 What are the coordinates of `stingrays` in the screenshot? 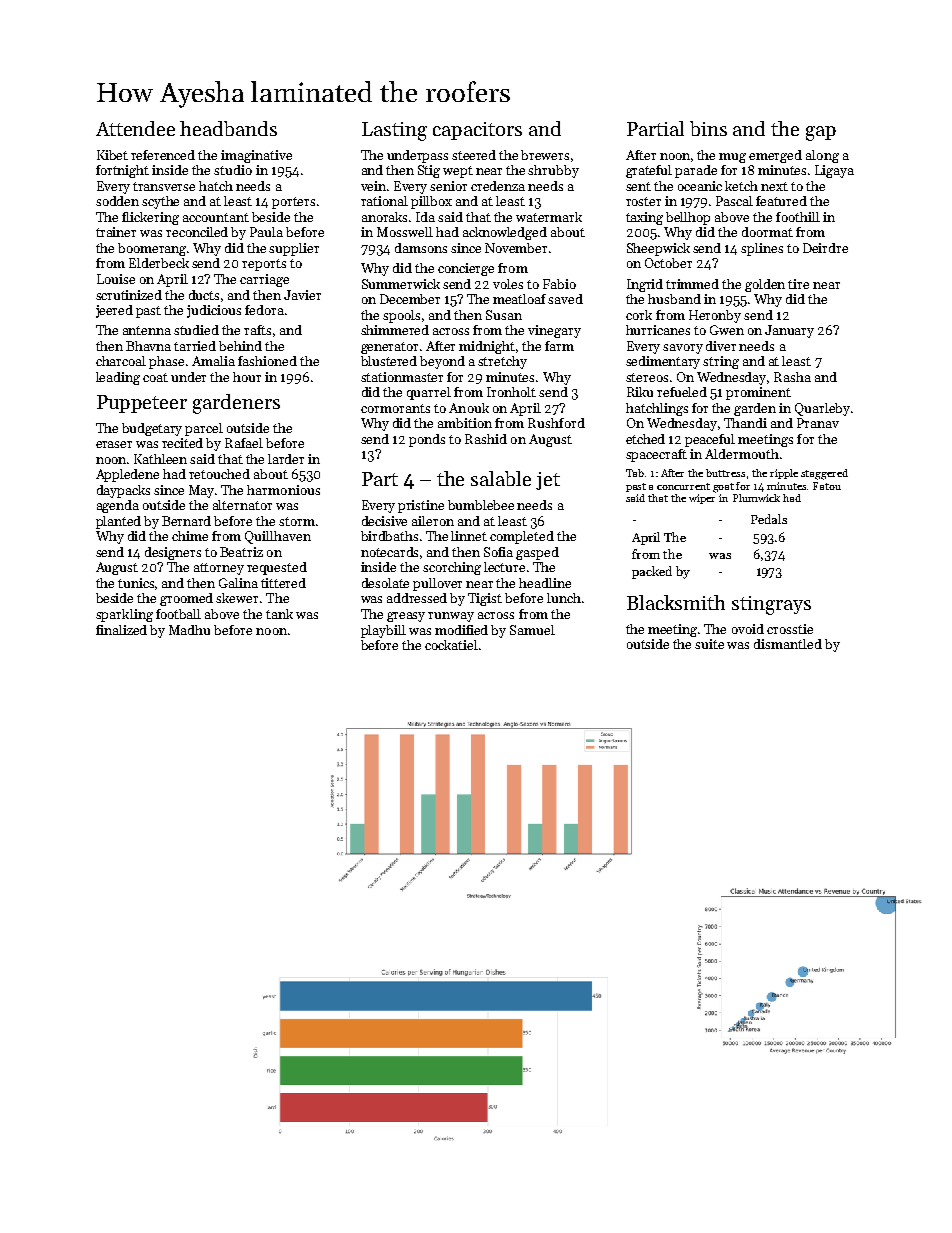 It's located at (771, 605).
